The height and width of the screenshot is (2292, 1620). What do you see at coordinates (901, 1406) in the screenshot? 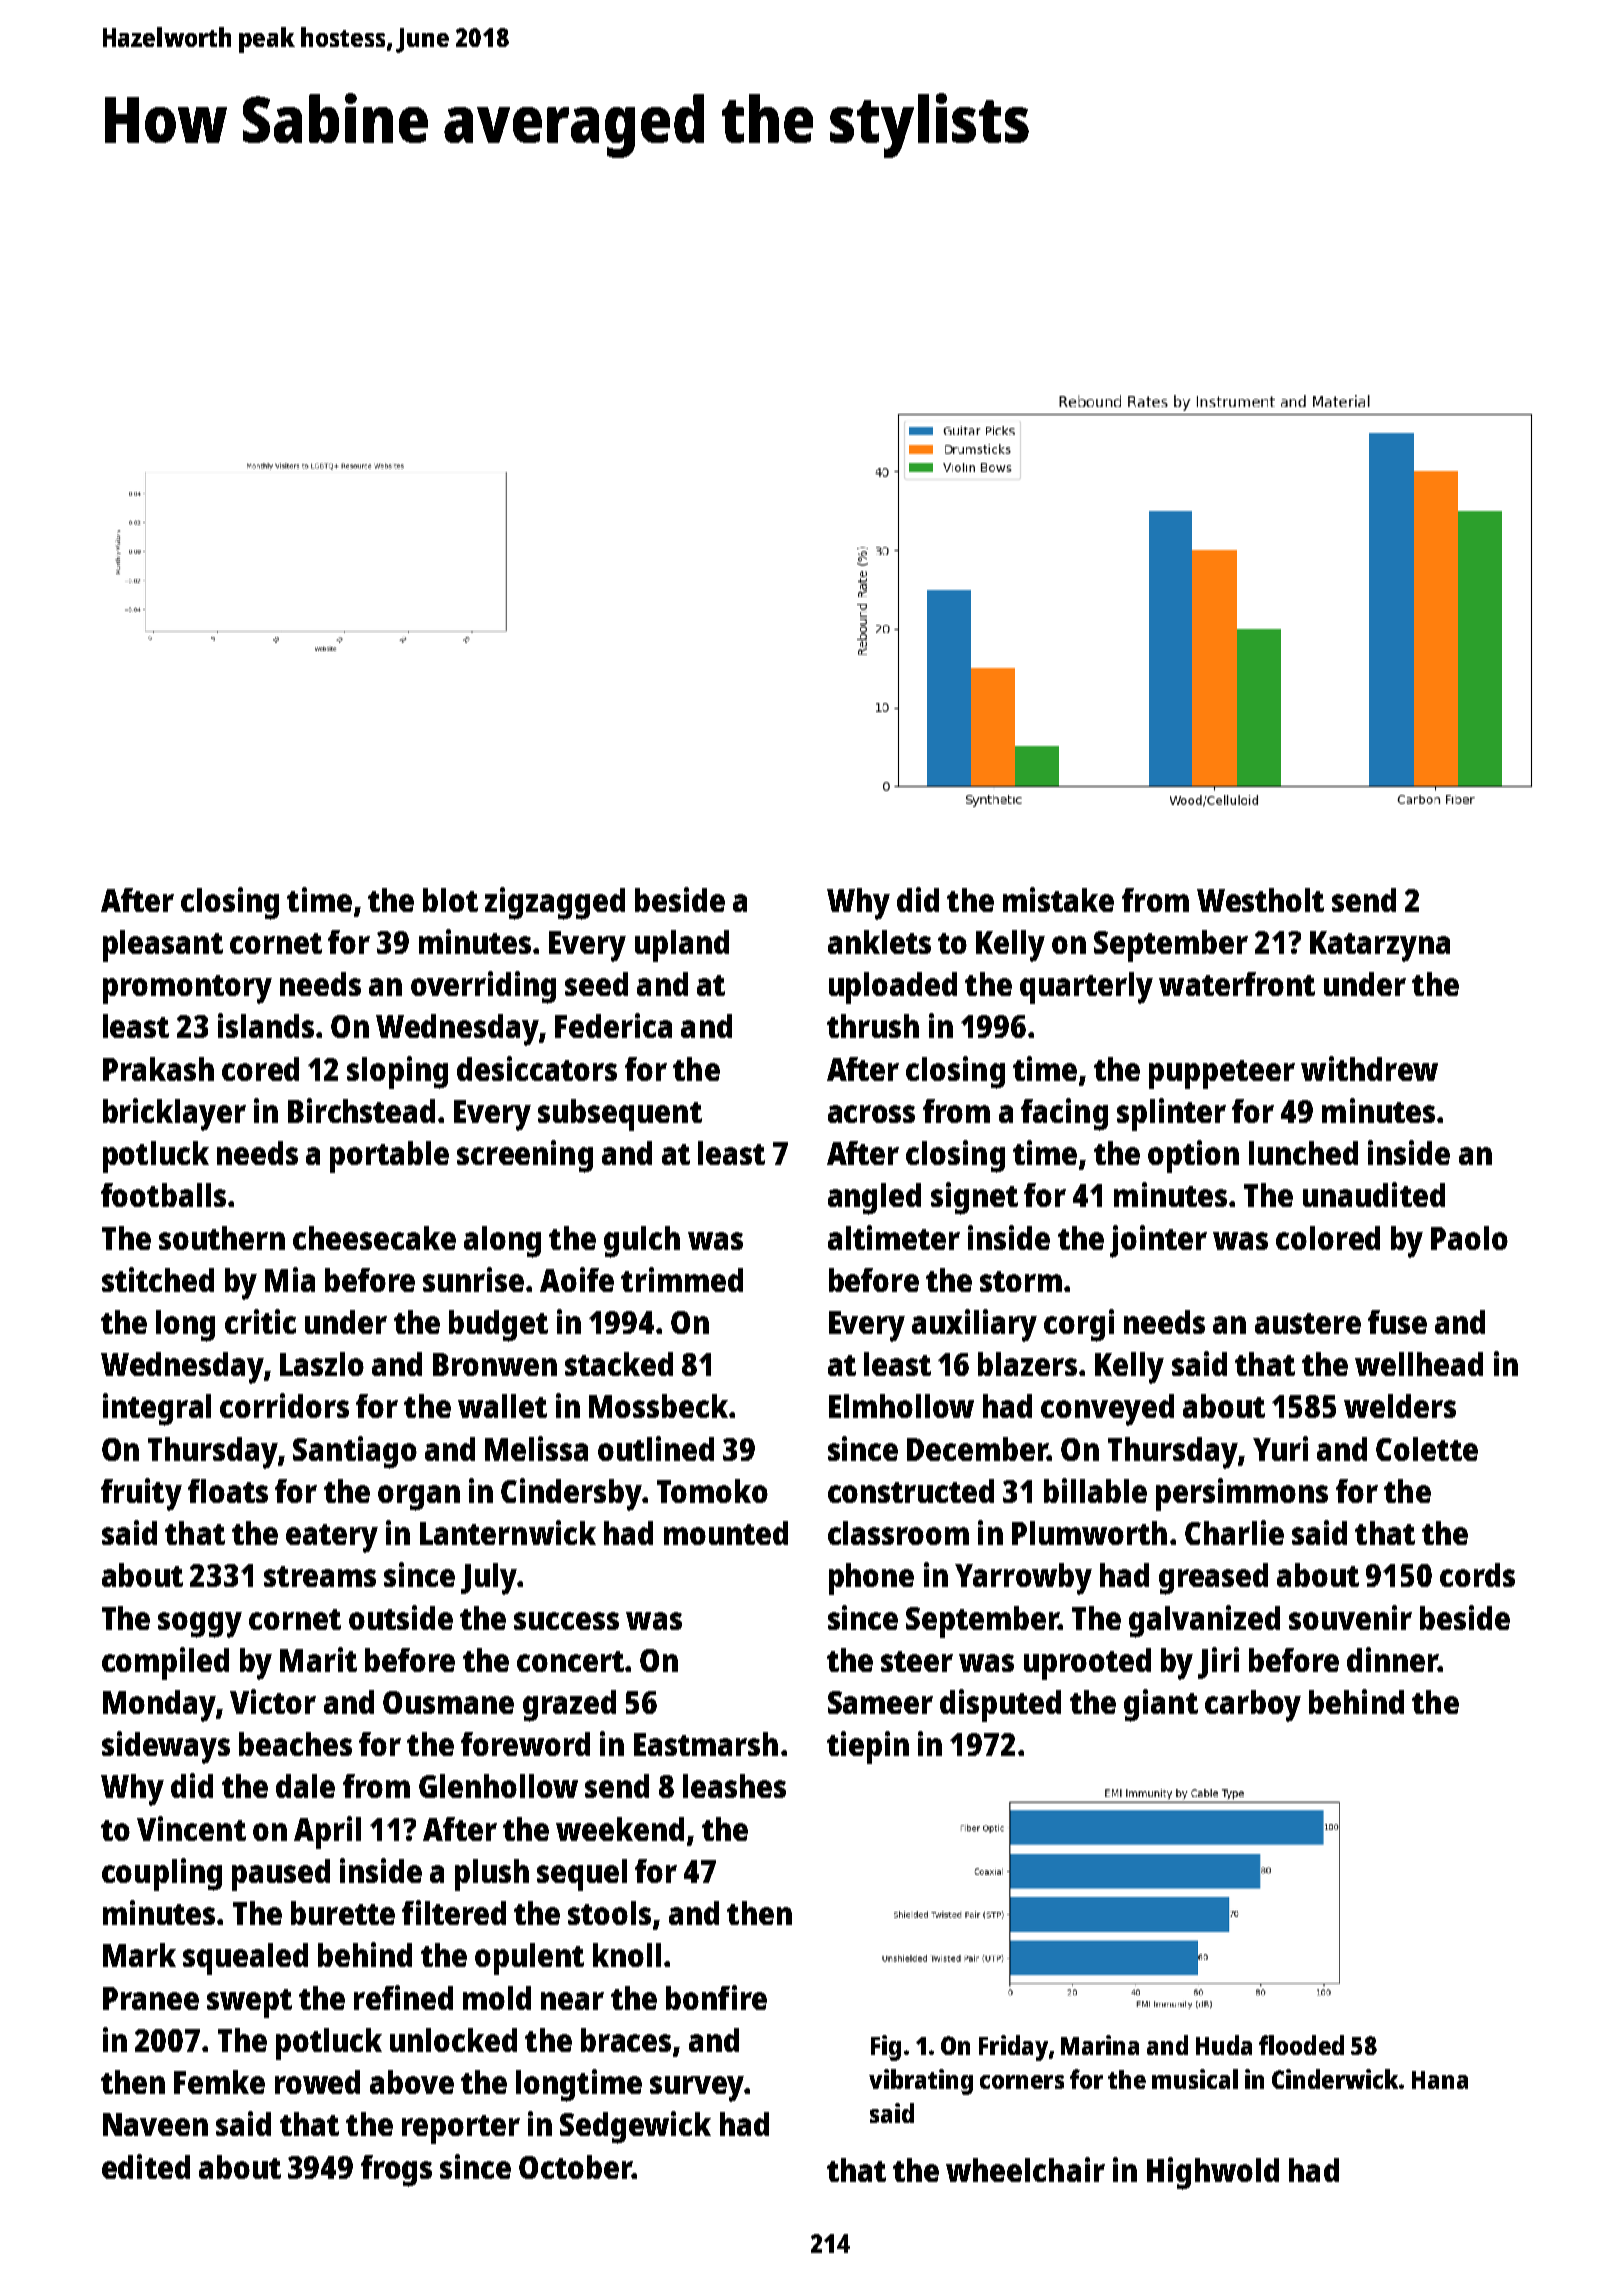
I see `Elmhollow` at bounding box center [901, 1406].
